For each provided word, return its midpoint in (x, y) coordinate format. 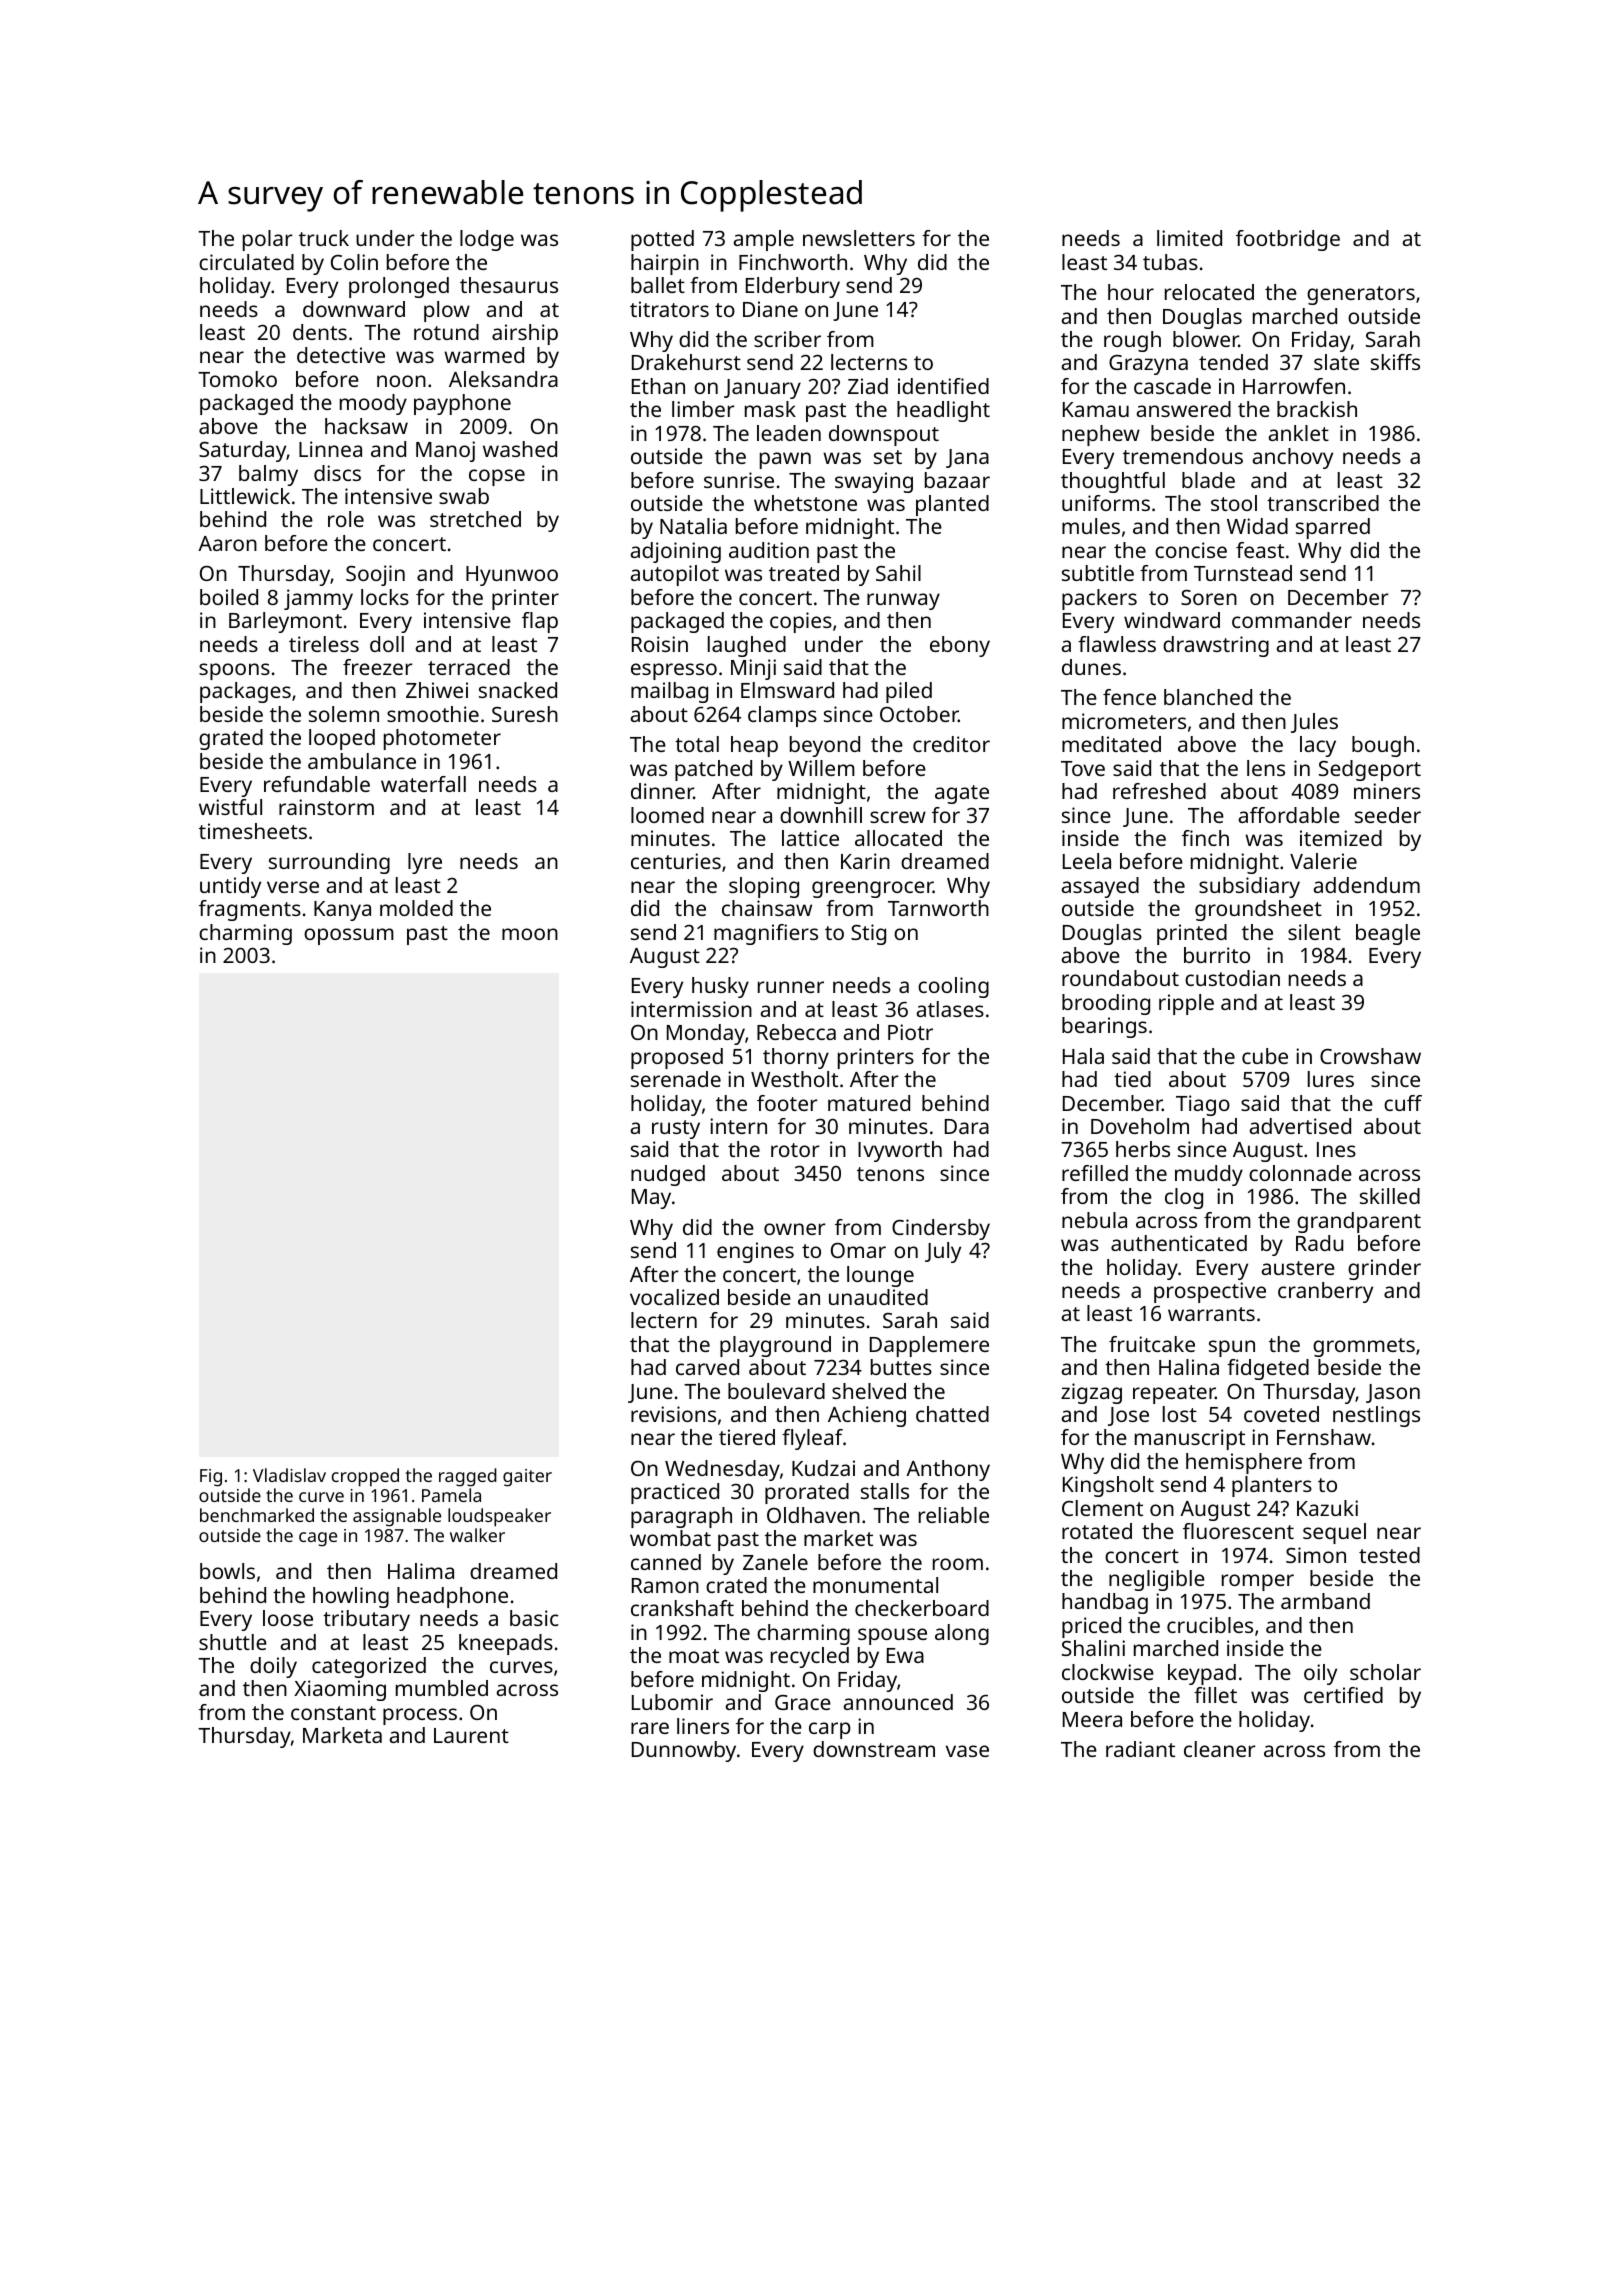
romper (1258, 1582)
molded (416, 908)
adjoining (676, 552)
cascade (1172, 386)
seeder (1388, 815)
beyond (825, 746)
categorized (369, 1667)
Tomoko (237, 379)
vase (967, 1751)
